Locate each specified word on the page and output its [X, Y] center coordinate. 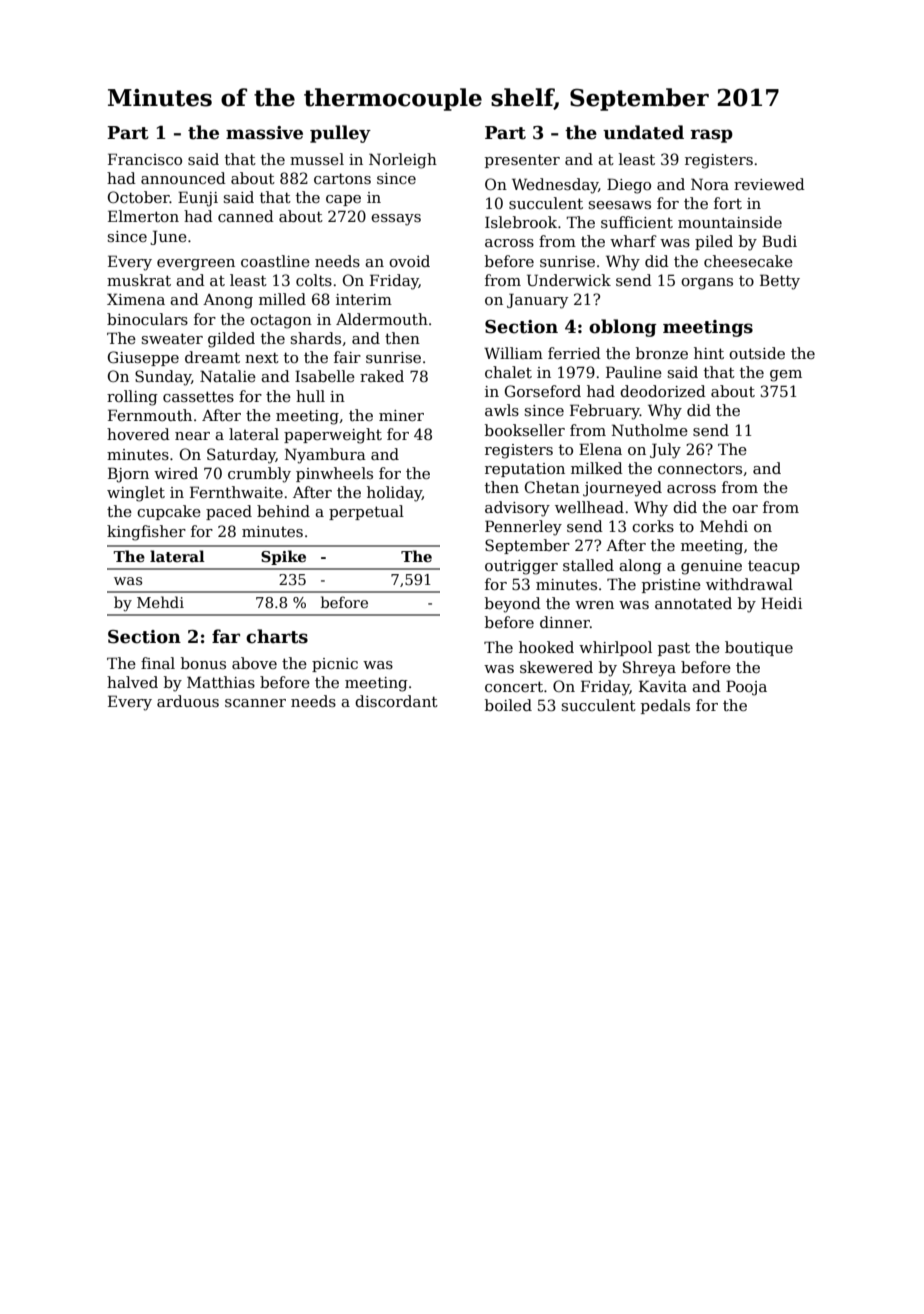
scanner [255, 703]
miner [401, 415]
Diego [629, 186]
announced [183, 178]
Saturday [241, 456]
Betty [780, 282]
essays [396, 220]
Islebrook [521, 222]
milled [282, 299]
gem [786, 376]
